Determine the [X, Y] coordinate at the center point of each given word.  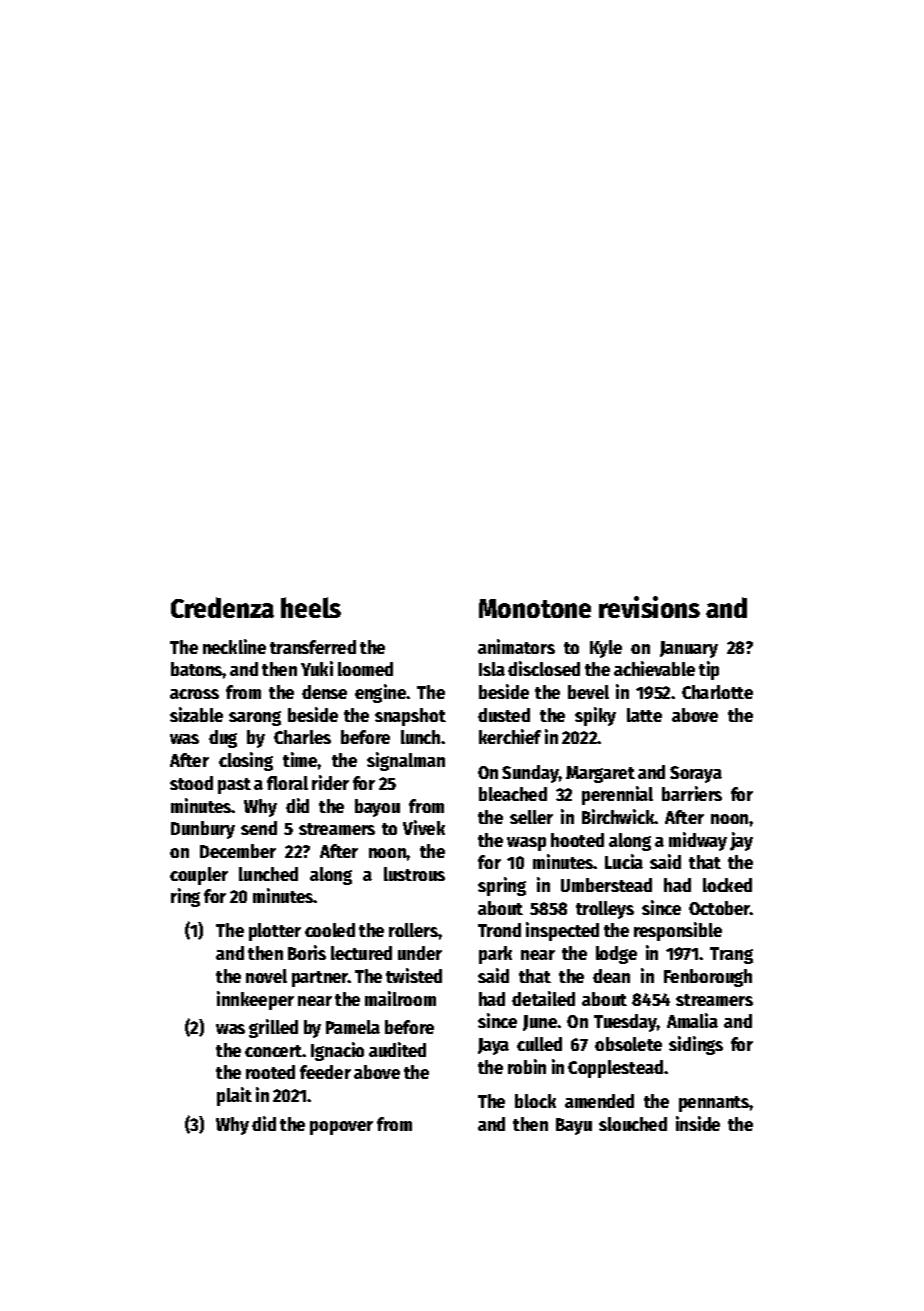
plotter [275, 932]
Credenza [222, 607]
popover [341, 1128]
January [689, 649]
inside [698, 1123]
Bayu [574, 1126]
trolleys [605, 910]
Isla [492, 669]
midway [698, 841]
